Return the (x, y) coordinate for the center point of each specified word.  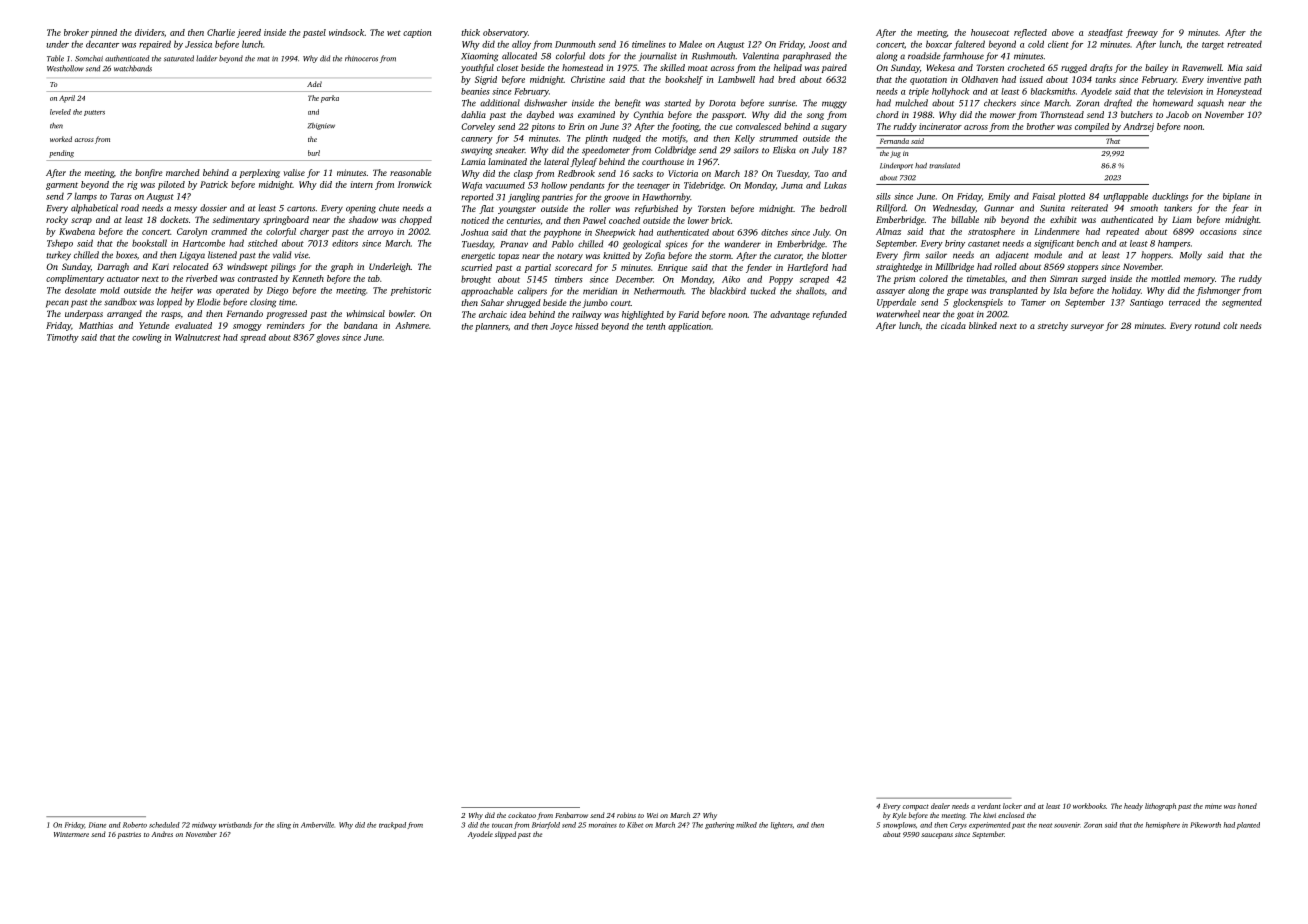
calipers (532, 292)
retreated (1244, 44)
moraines (603, 825)
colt (1230, 325)
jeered (249, 33)
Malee (690, 44)
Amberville (317, 825)
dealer (940, 806)
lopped (169, 303)
